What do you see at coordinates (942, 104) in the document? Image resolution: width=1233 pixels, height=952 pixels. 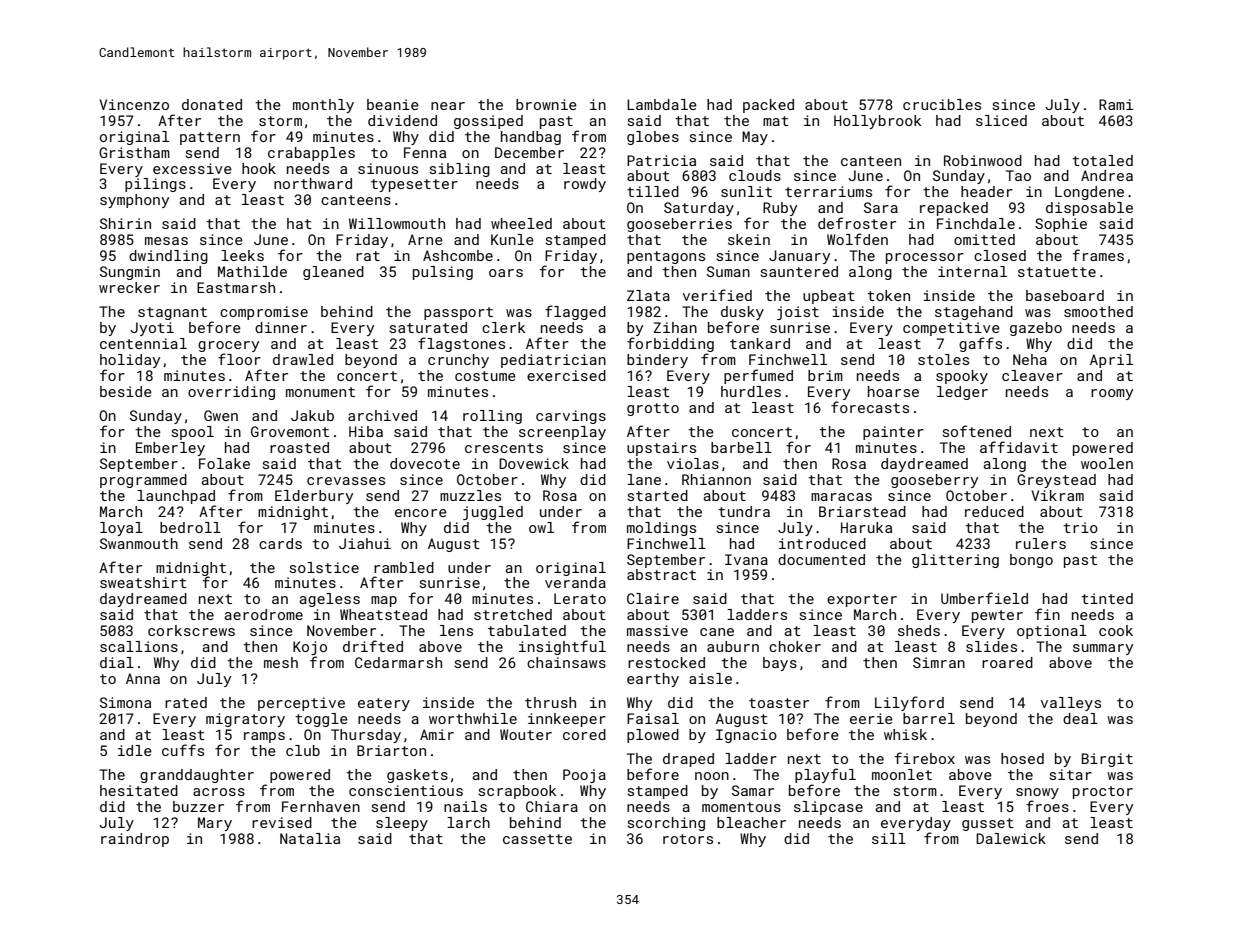 I see `crucibles` at bounding box center [942, 104].
